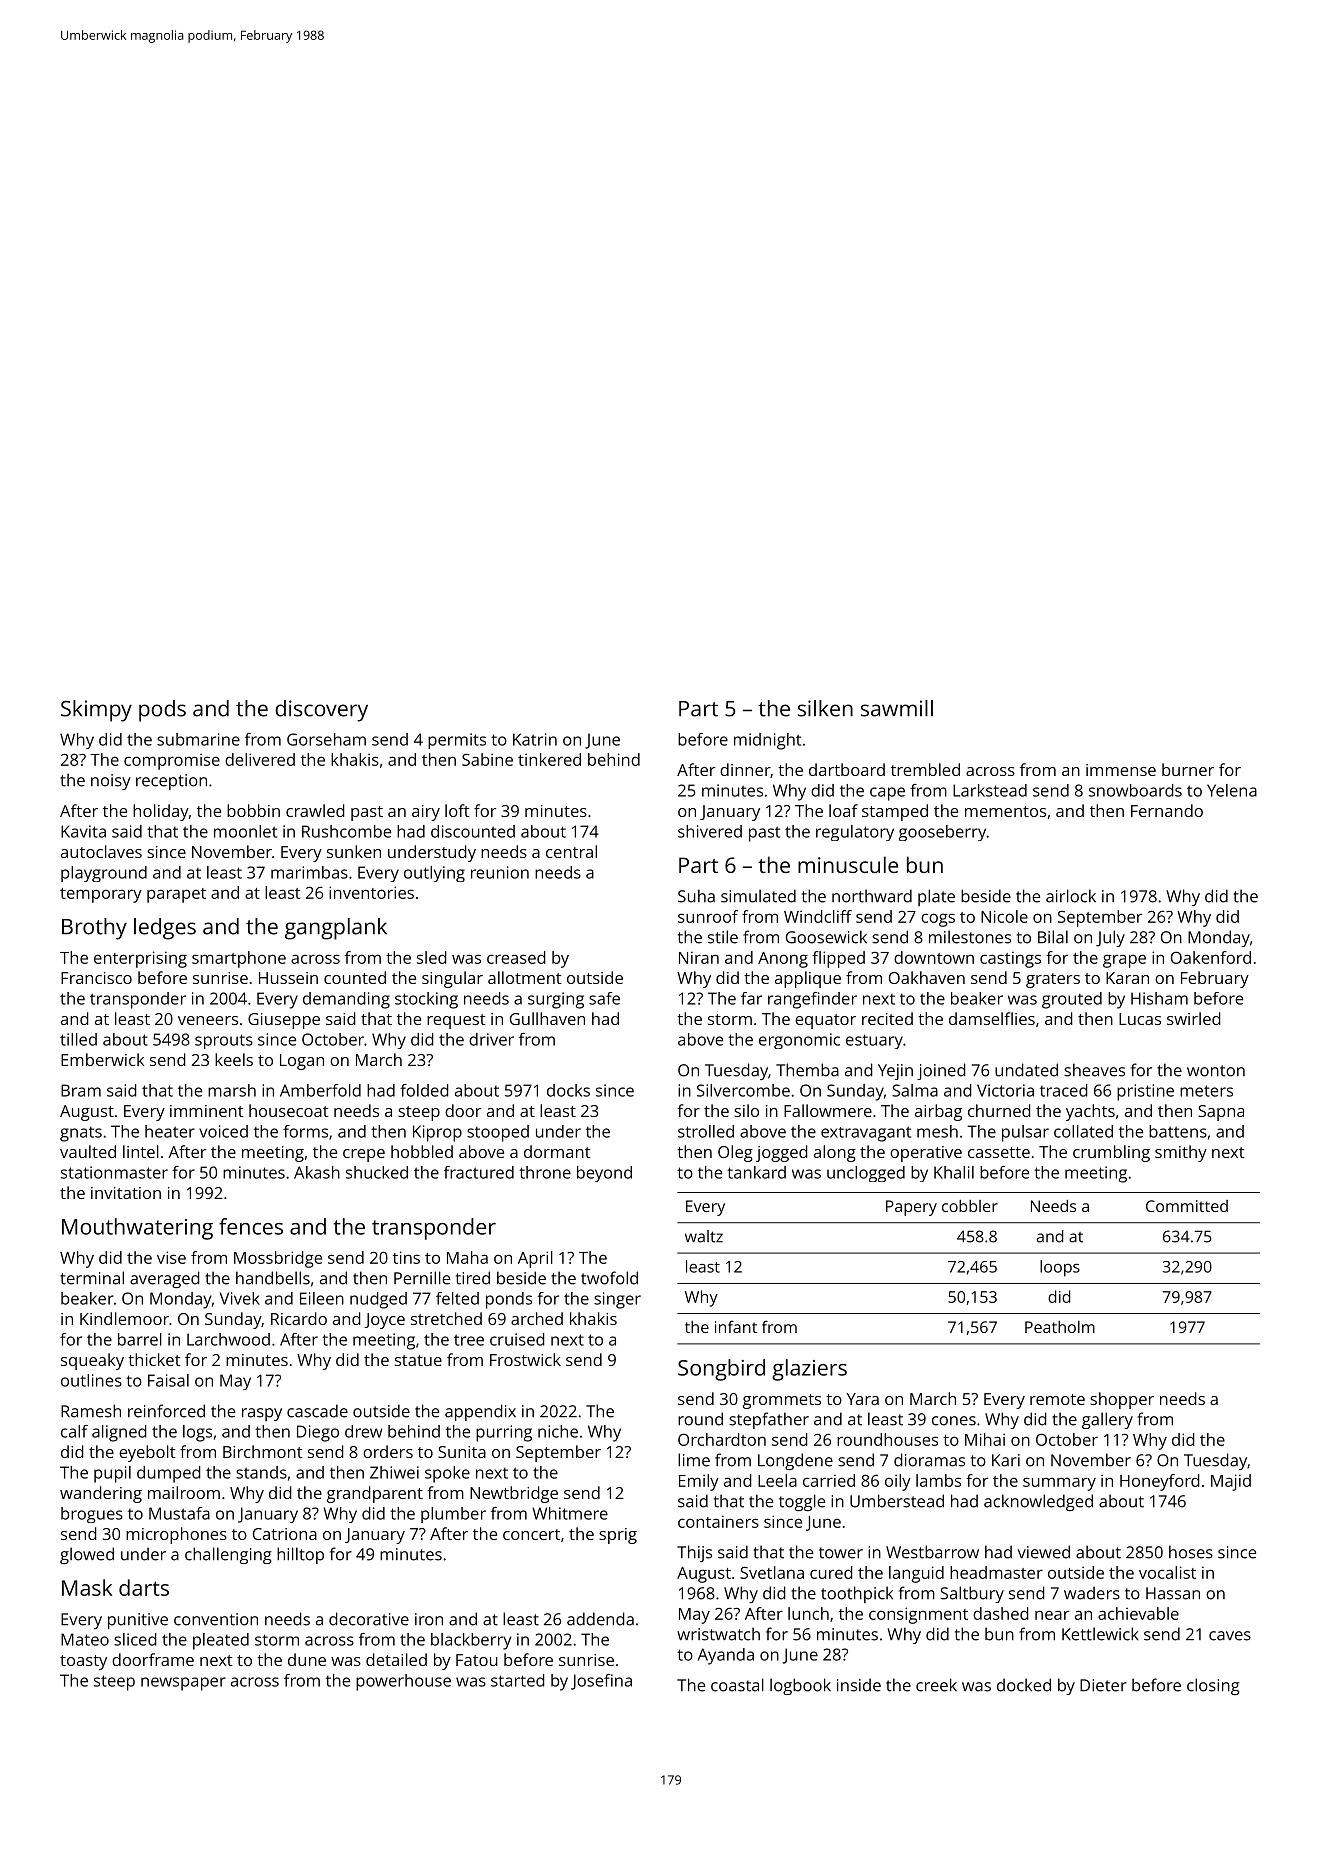  What do you see at coordinates (434, 874) in the screenshot?
I see `outlying` at bounding box center [434, 874].
